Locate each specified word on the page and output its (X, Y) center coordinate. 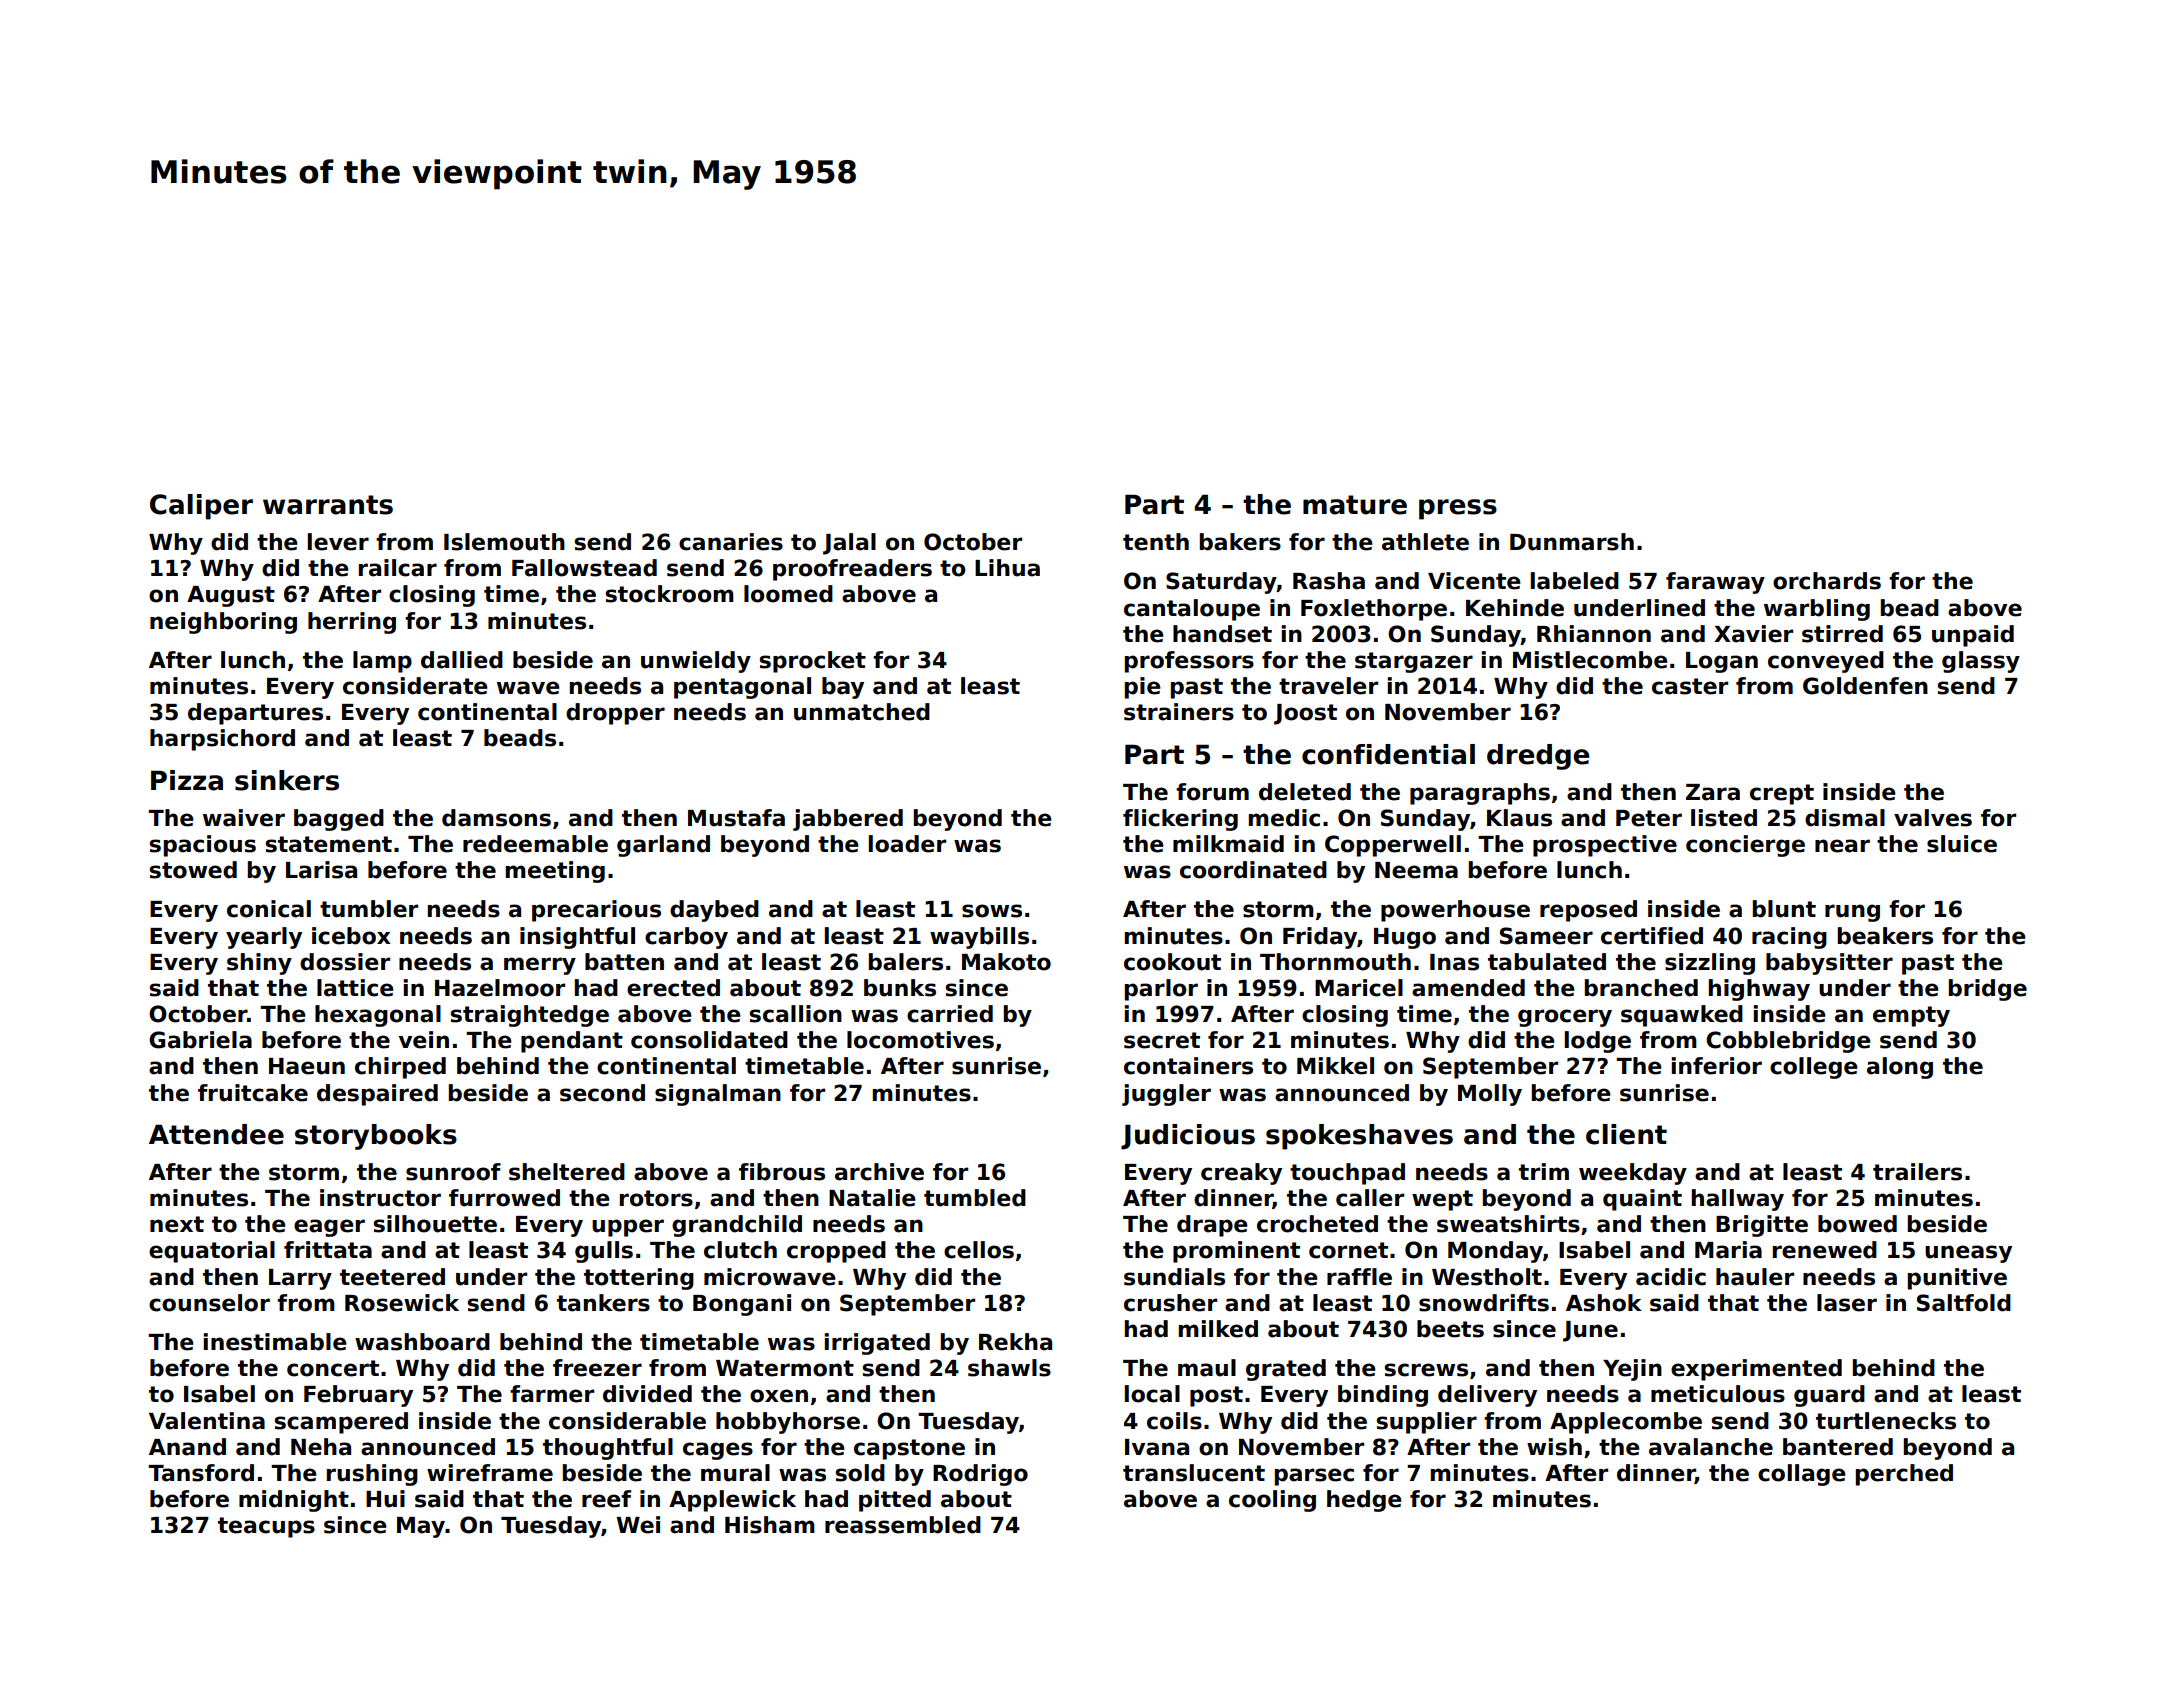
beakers (1885, 936)
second (602, 1093)
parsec (1314, 1477)
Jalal (849, 544)
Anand (187, 1447)
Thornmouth (1335, 962)
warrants (328, 505)
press (1458, 509)
